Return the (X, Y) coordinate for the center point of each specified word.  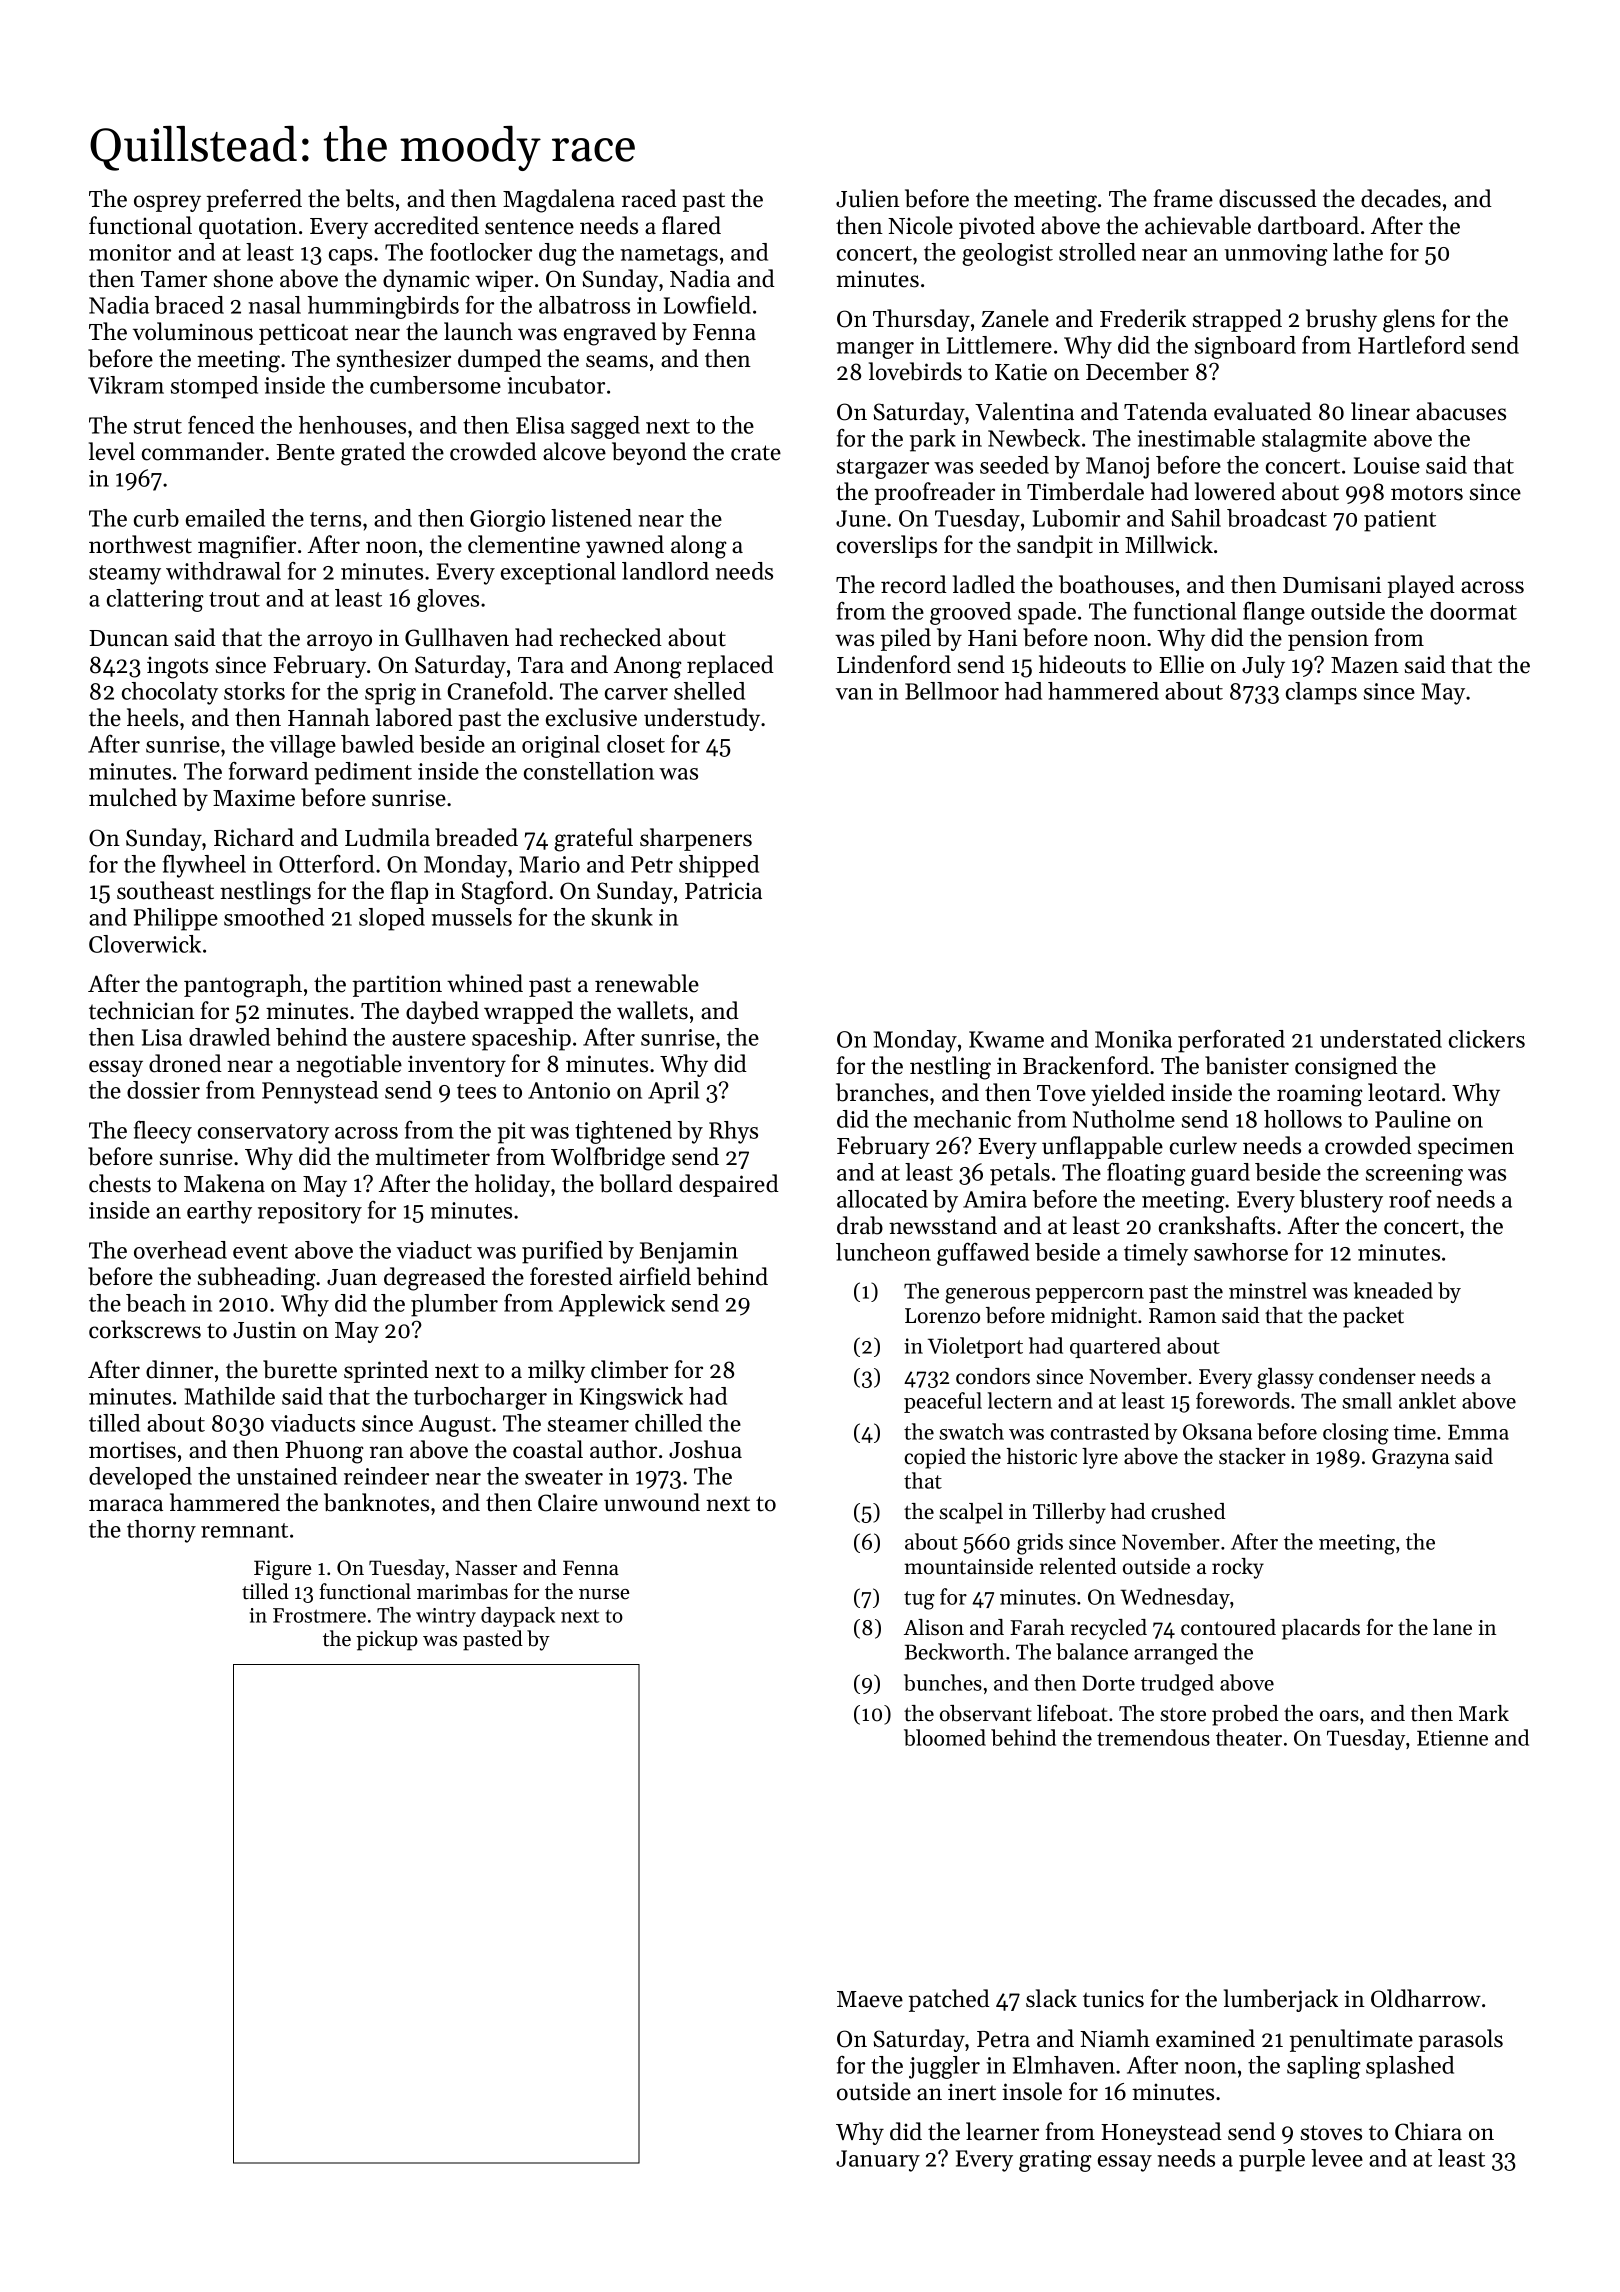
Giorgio (507, 521)
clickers (1487, 1039)
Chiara (1428, 2131)
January (878, 2161)
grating (1055, 2161)
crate (756, 453)
